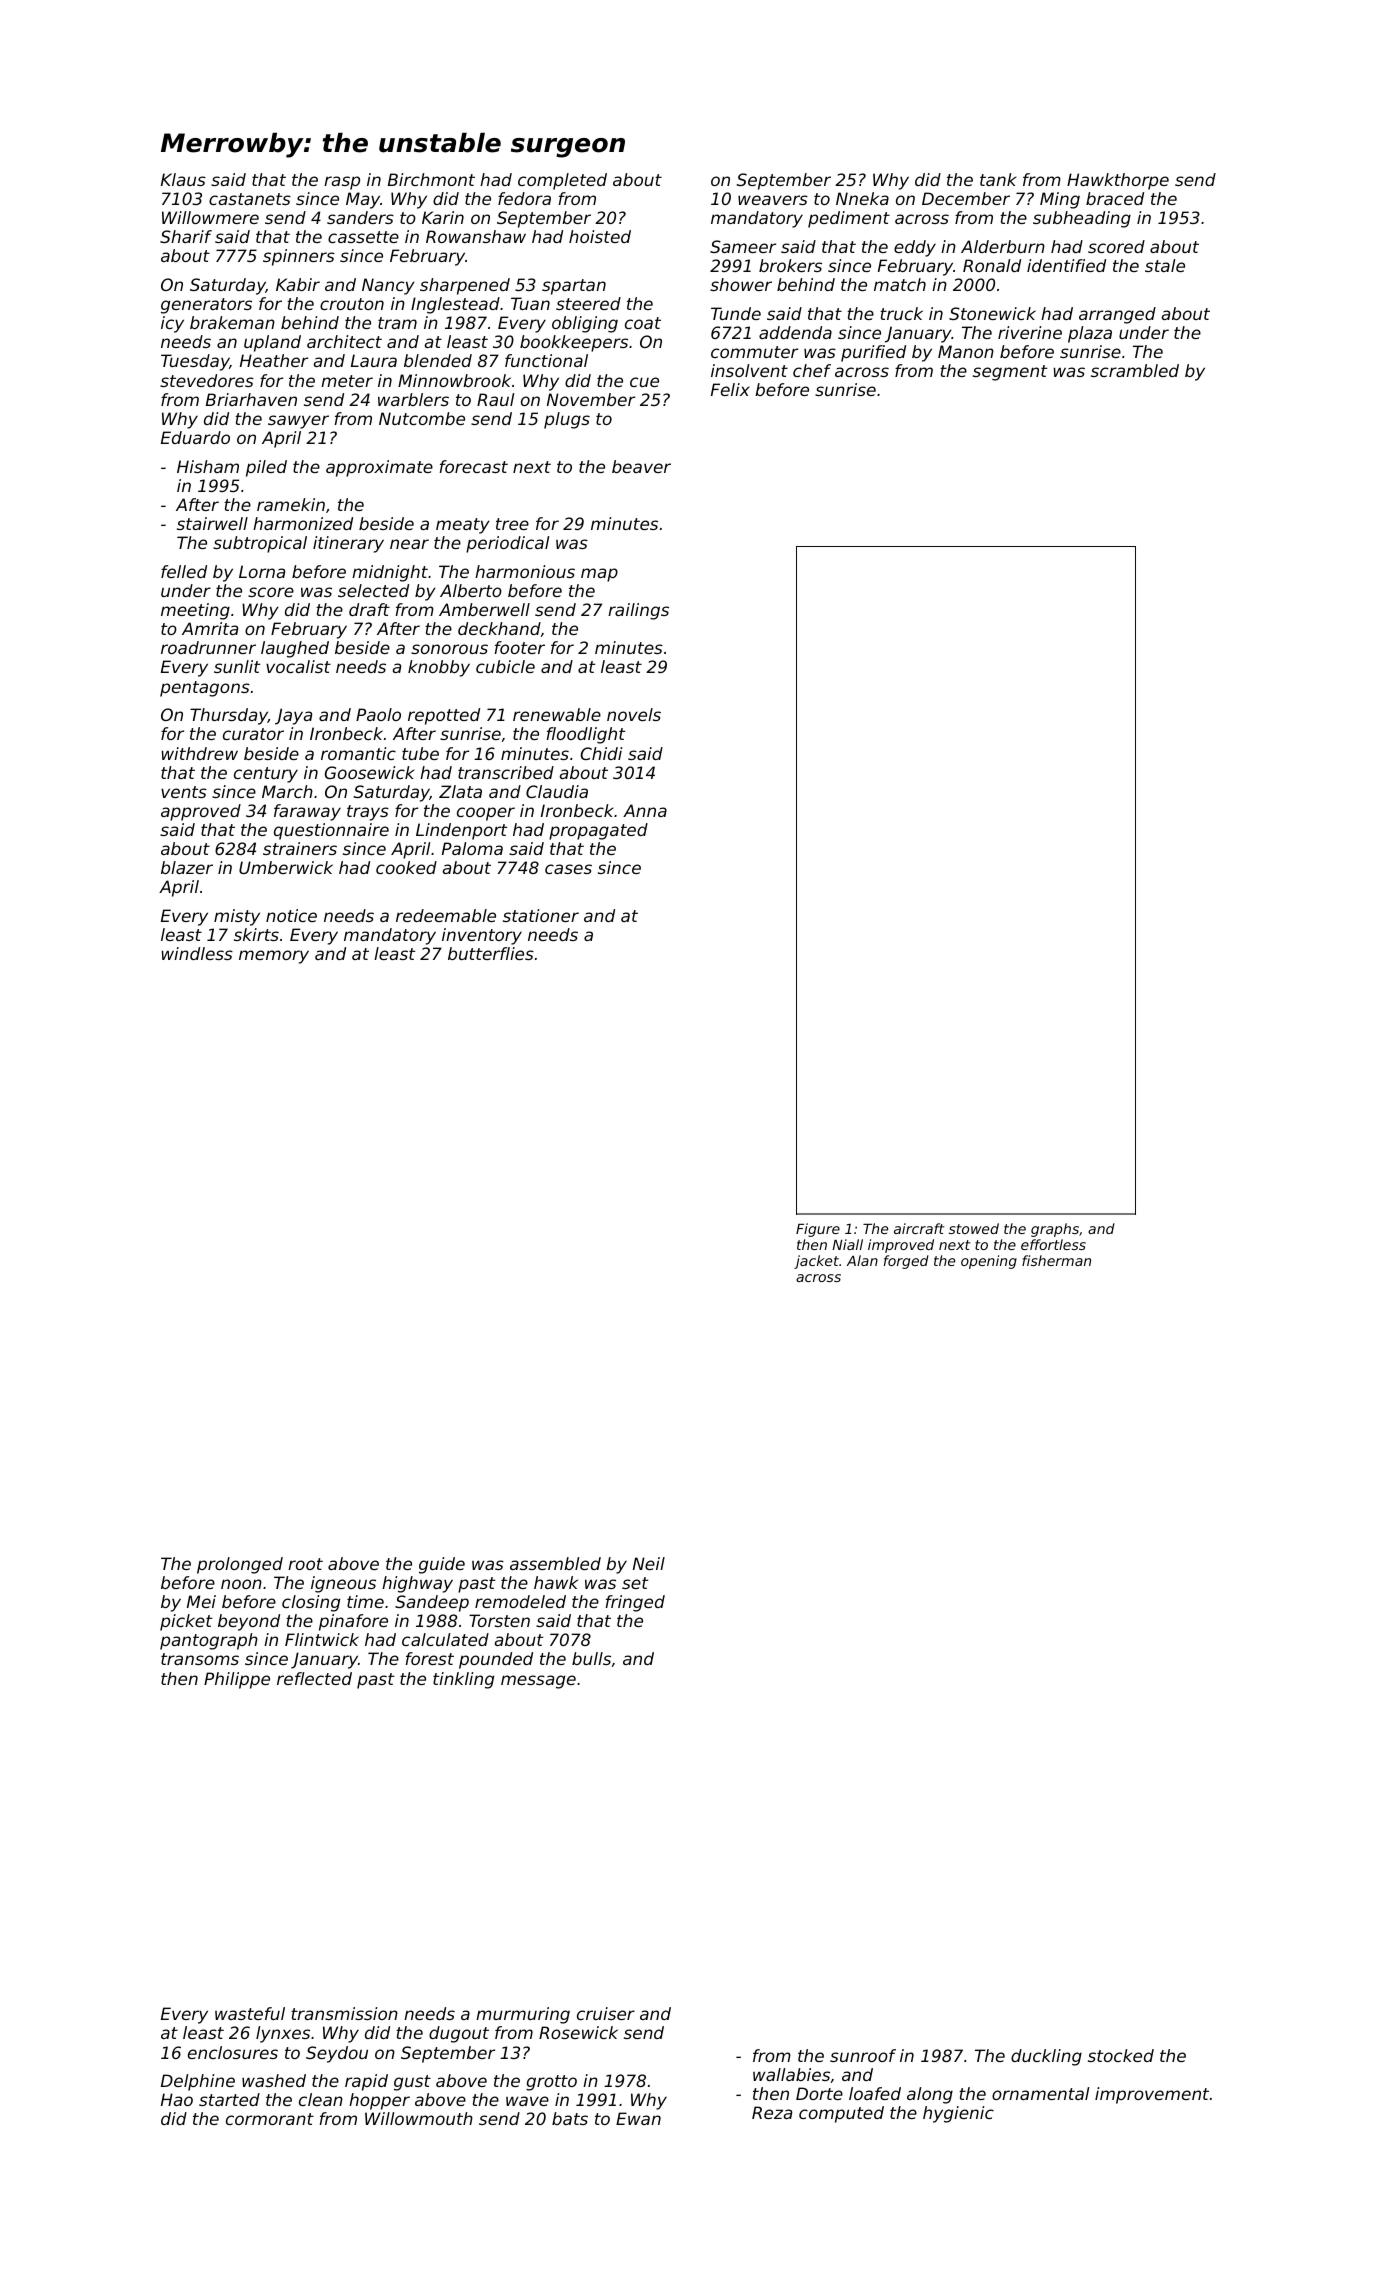 The image size is (1382, 2275). What do you see at coordinates (601, 753) in the screenshot?
I see `Chidi` at bounding box center [601, 753].
